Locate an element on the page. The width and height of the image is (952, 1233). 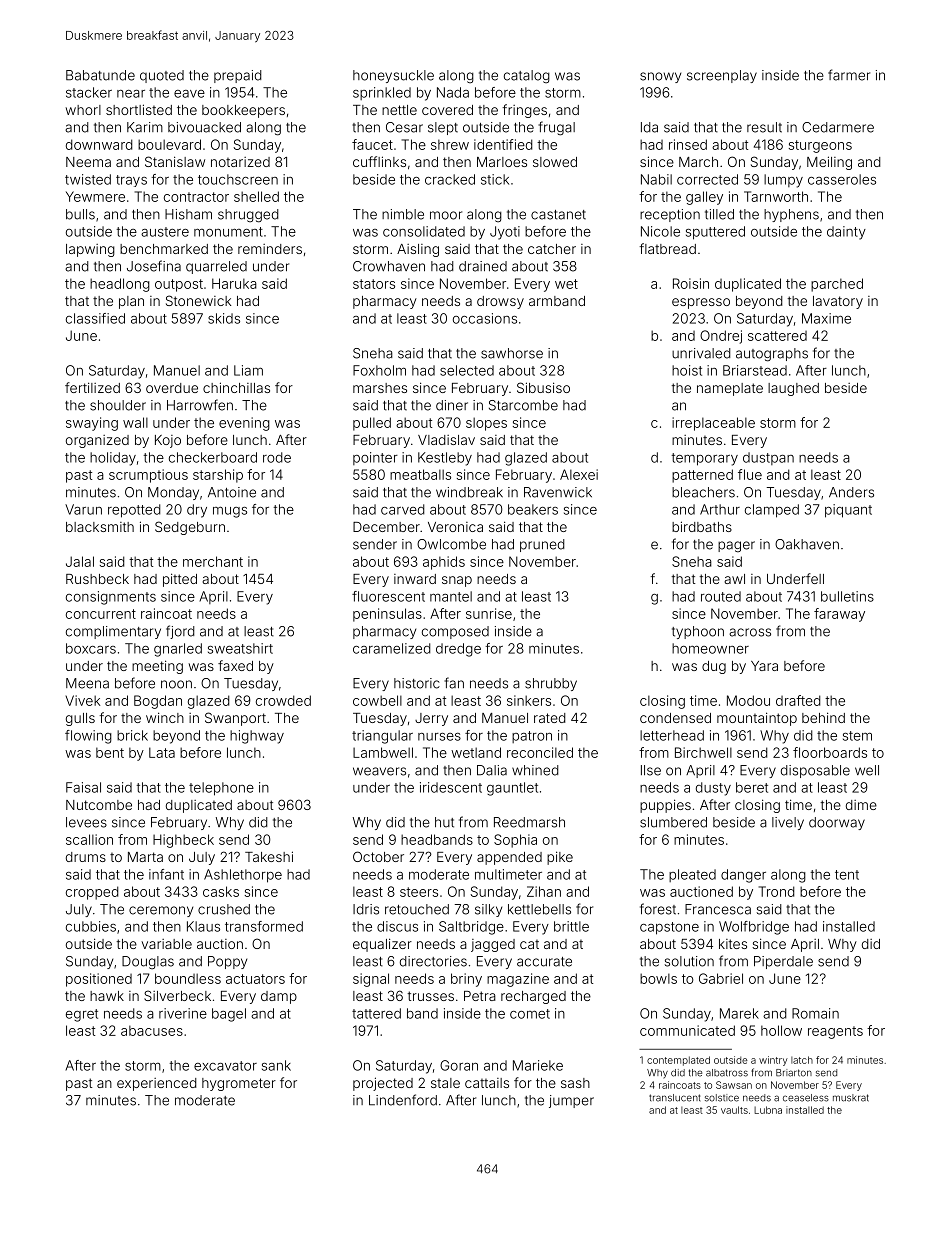
notarized is located at coordinates (240, 162).
